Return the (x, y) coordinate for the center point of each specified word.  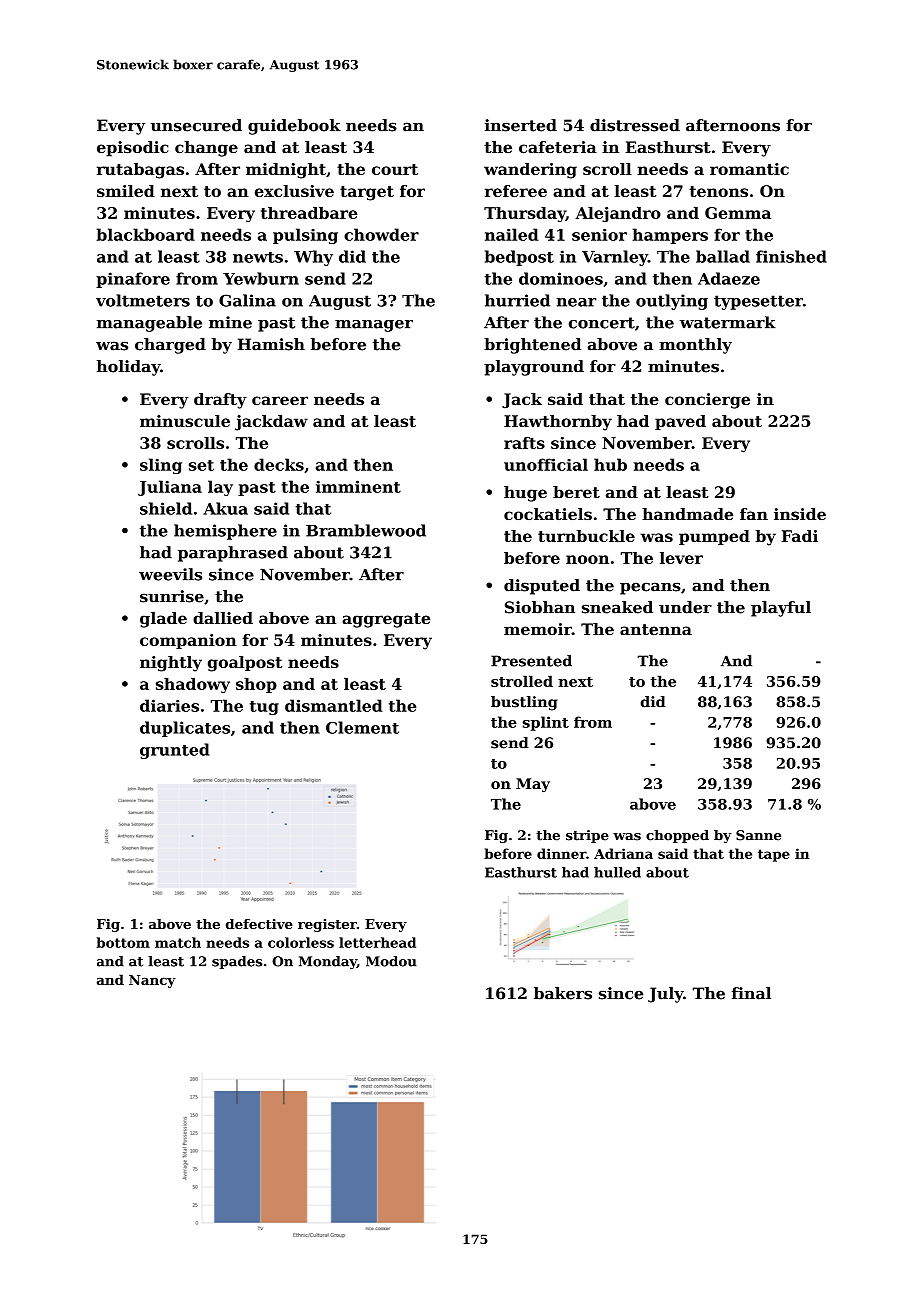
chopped (677, 836)
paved (680, 422)
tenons (719, 191)
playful (781, 609)
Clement (362, 727)
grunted (175, 751)
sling (161, 466)
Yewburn (261, 278)
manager (374, 326)
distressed (635, 125)
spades (237, 962)
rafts (524, 443)
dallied (223, 618)
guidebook (294, 127)
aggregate (386, 620)
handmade (687, 514)
